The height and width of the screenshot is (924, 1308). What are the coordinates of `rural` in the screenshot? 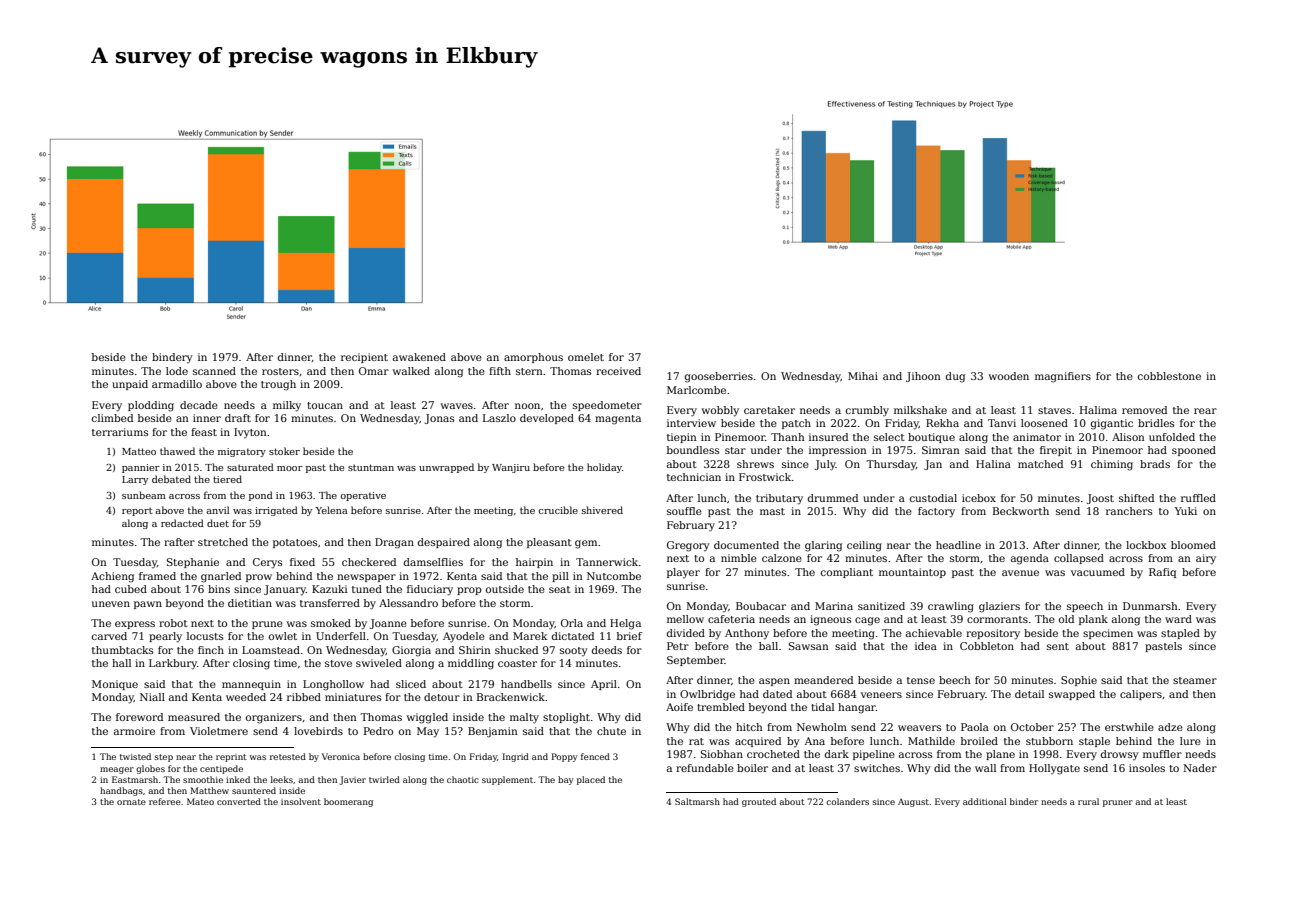 It's located at (1088, 801).
